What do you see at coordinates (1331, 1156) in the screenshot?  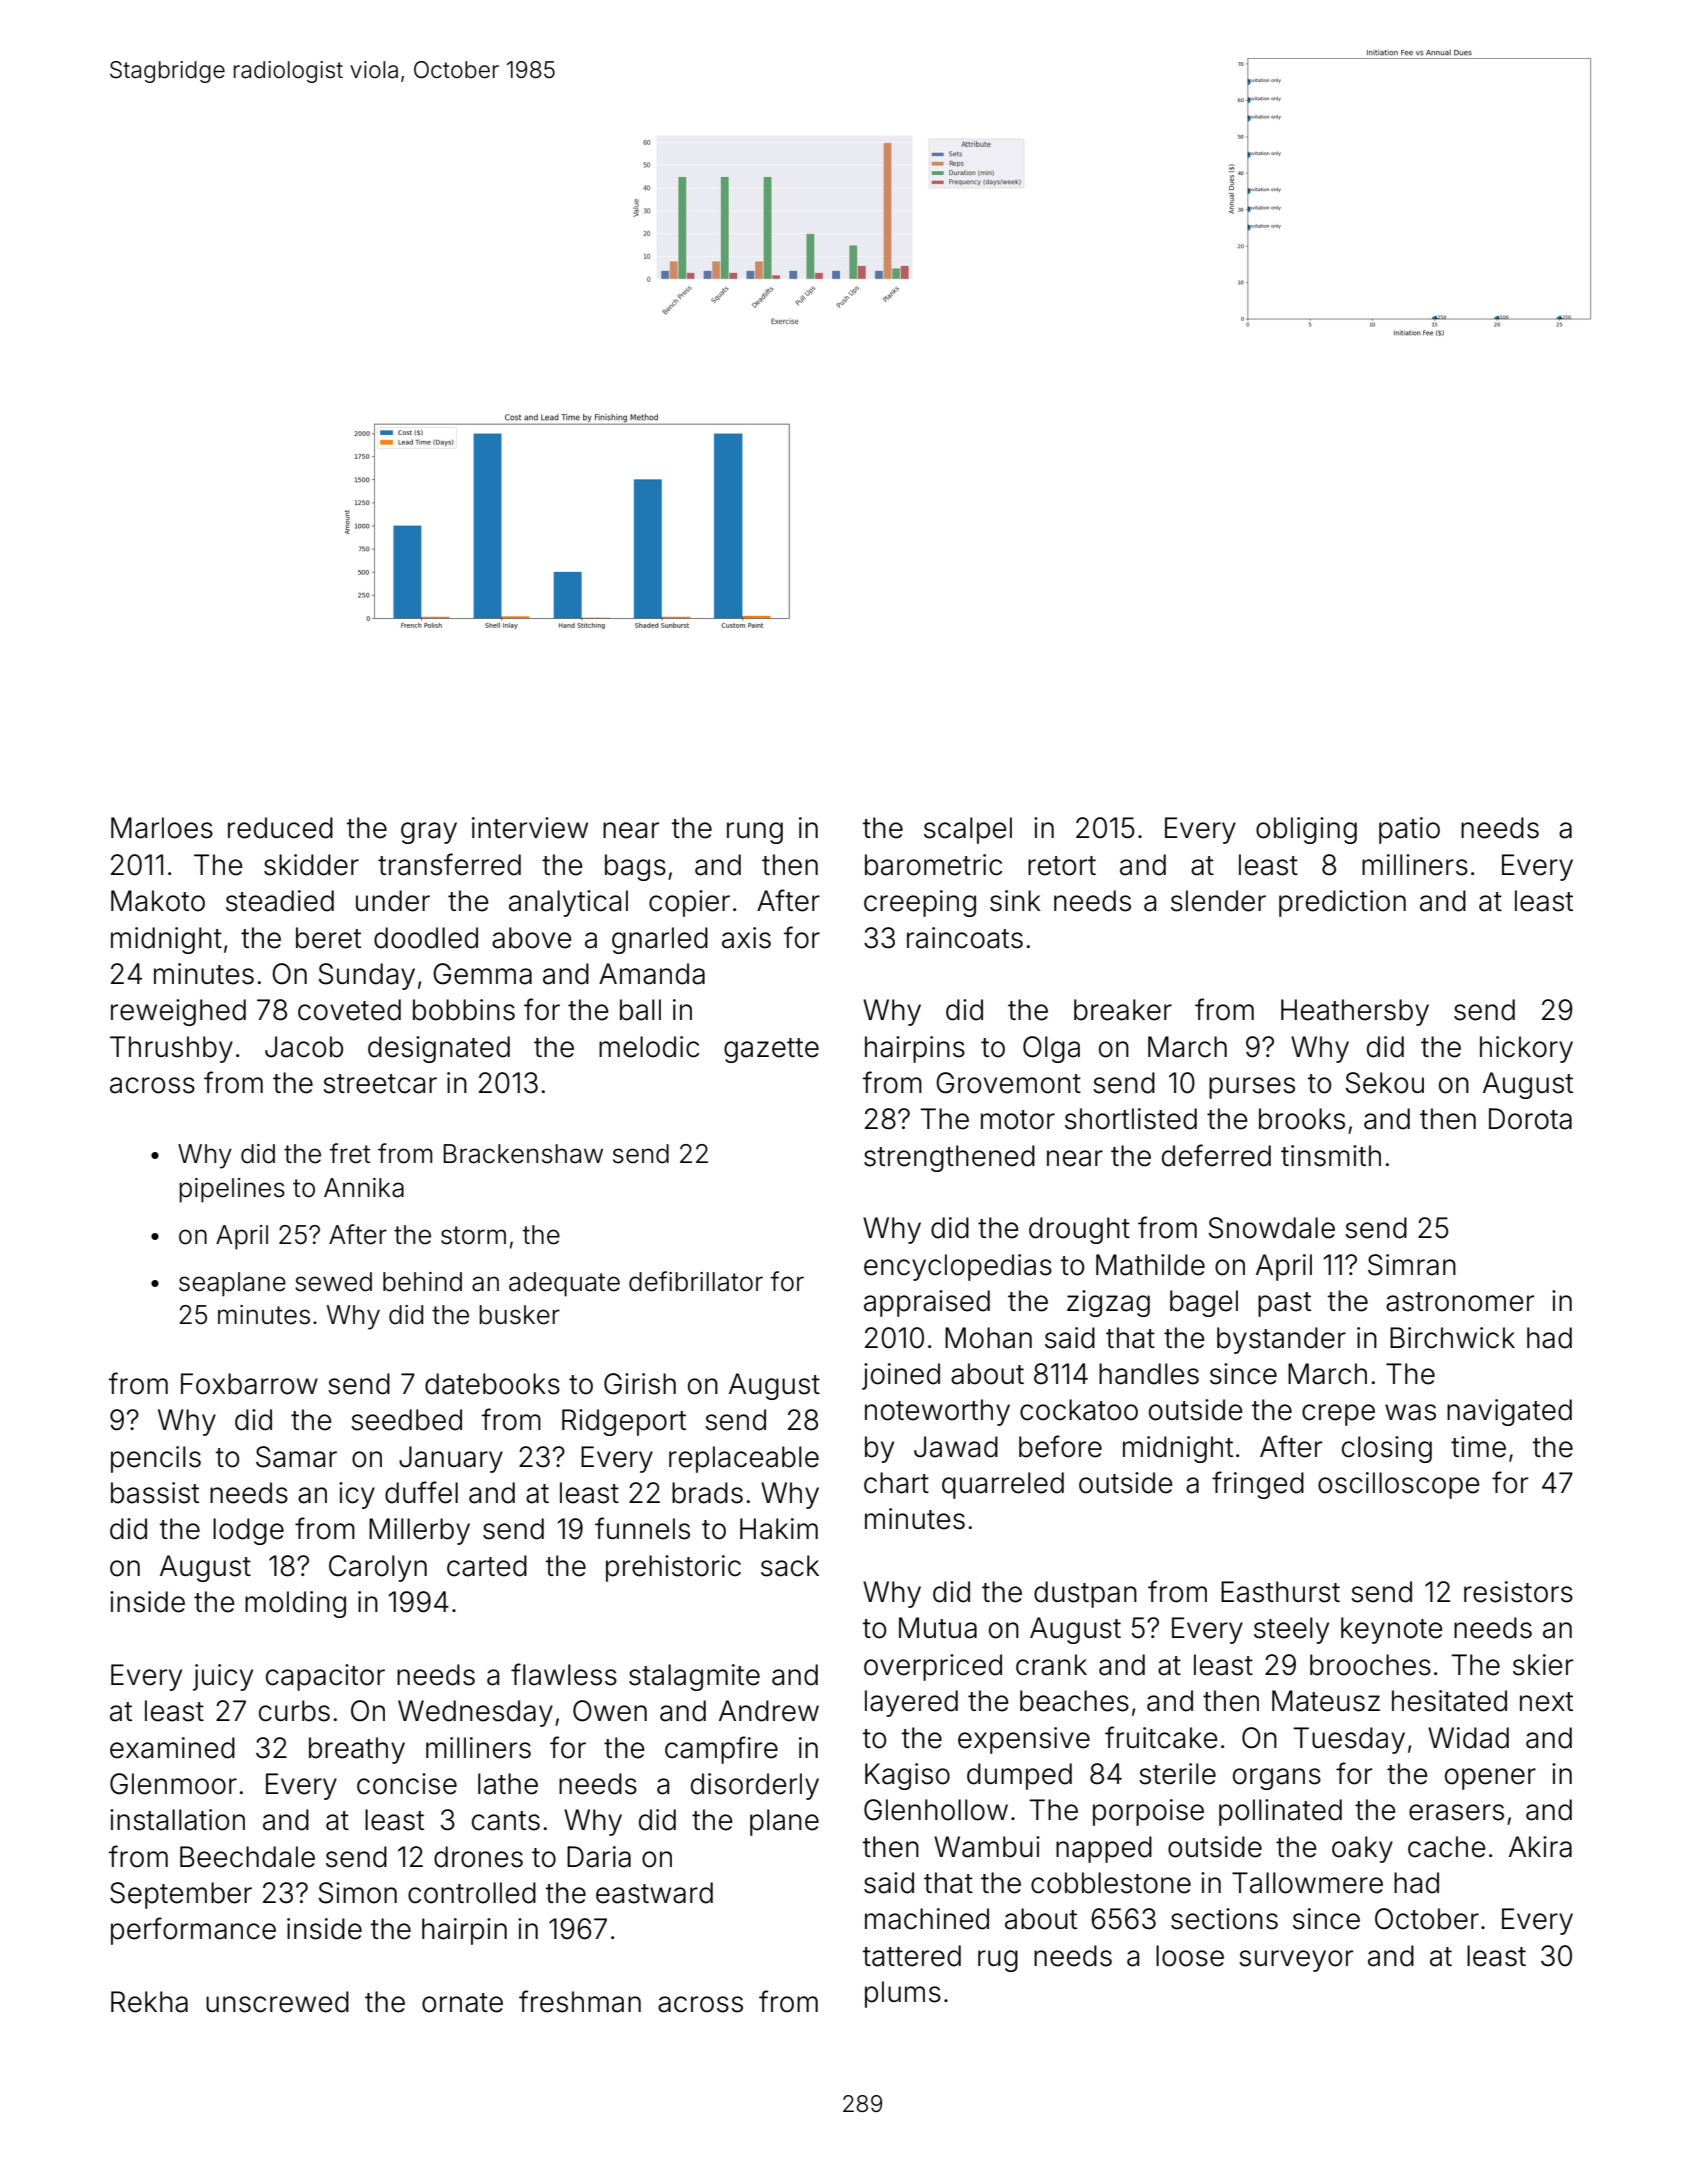 I see `tinsmith` at bounding box center [1331, 1156].
